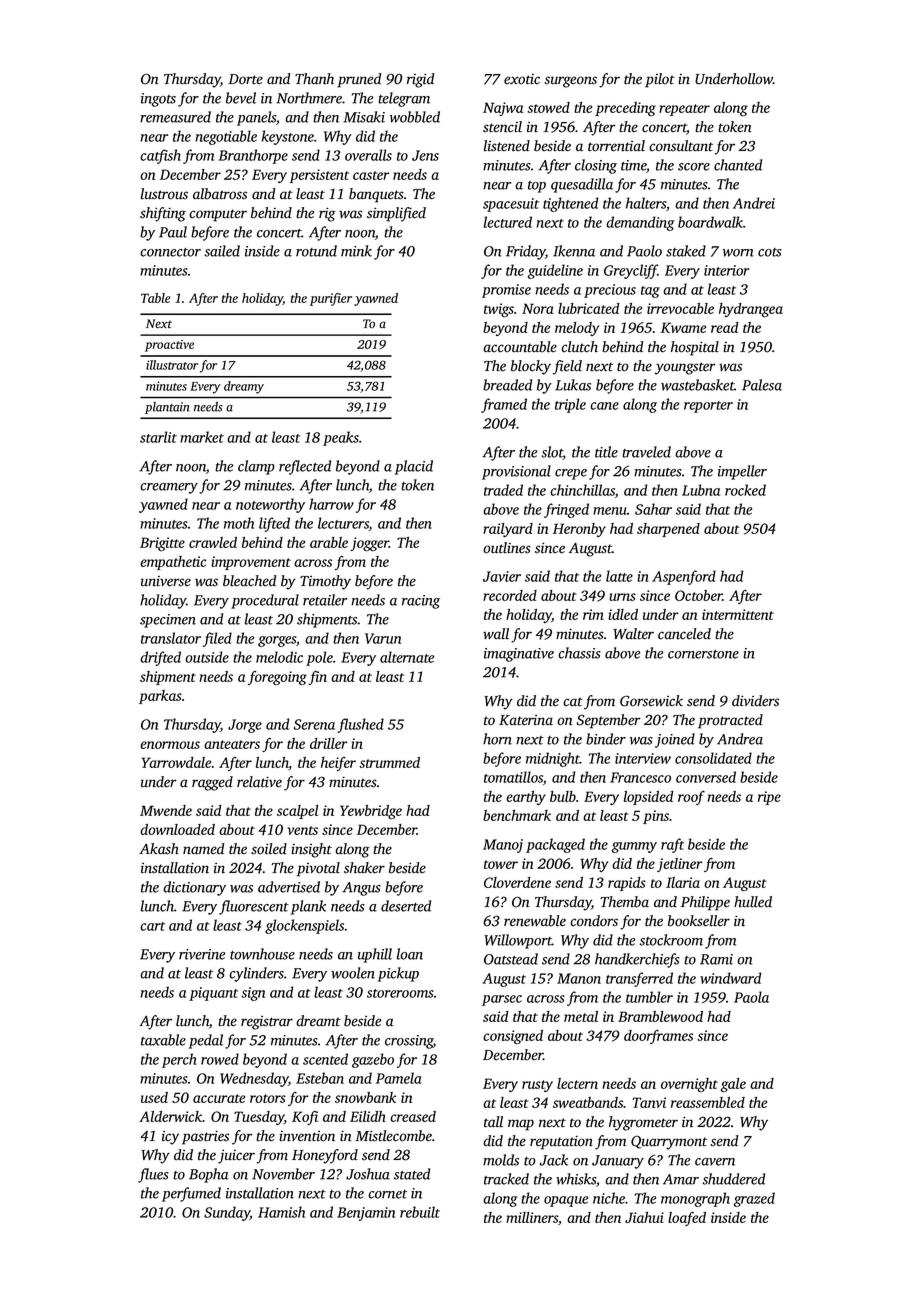 The width and height of the screenshot is (924, 1314). Describe the element at coordinates (660, 80) in the screenshot. I see `pilot` at that location.
